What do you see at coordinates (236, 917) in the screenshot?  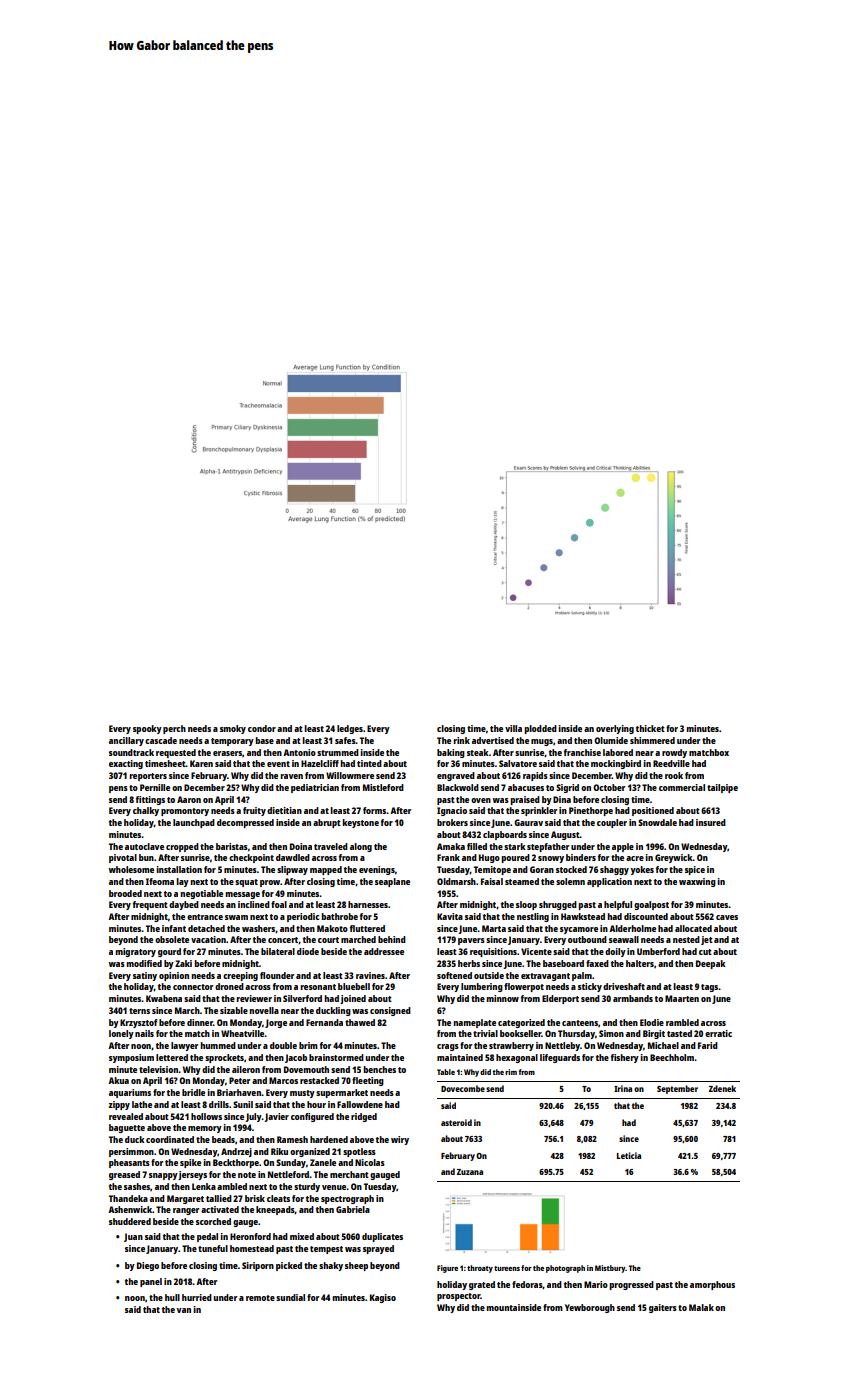 I see `swam` at bounding box center [236, 917].
